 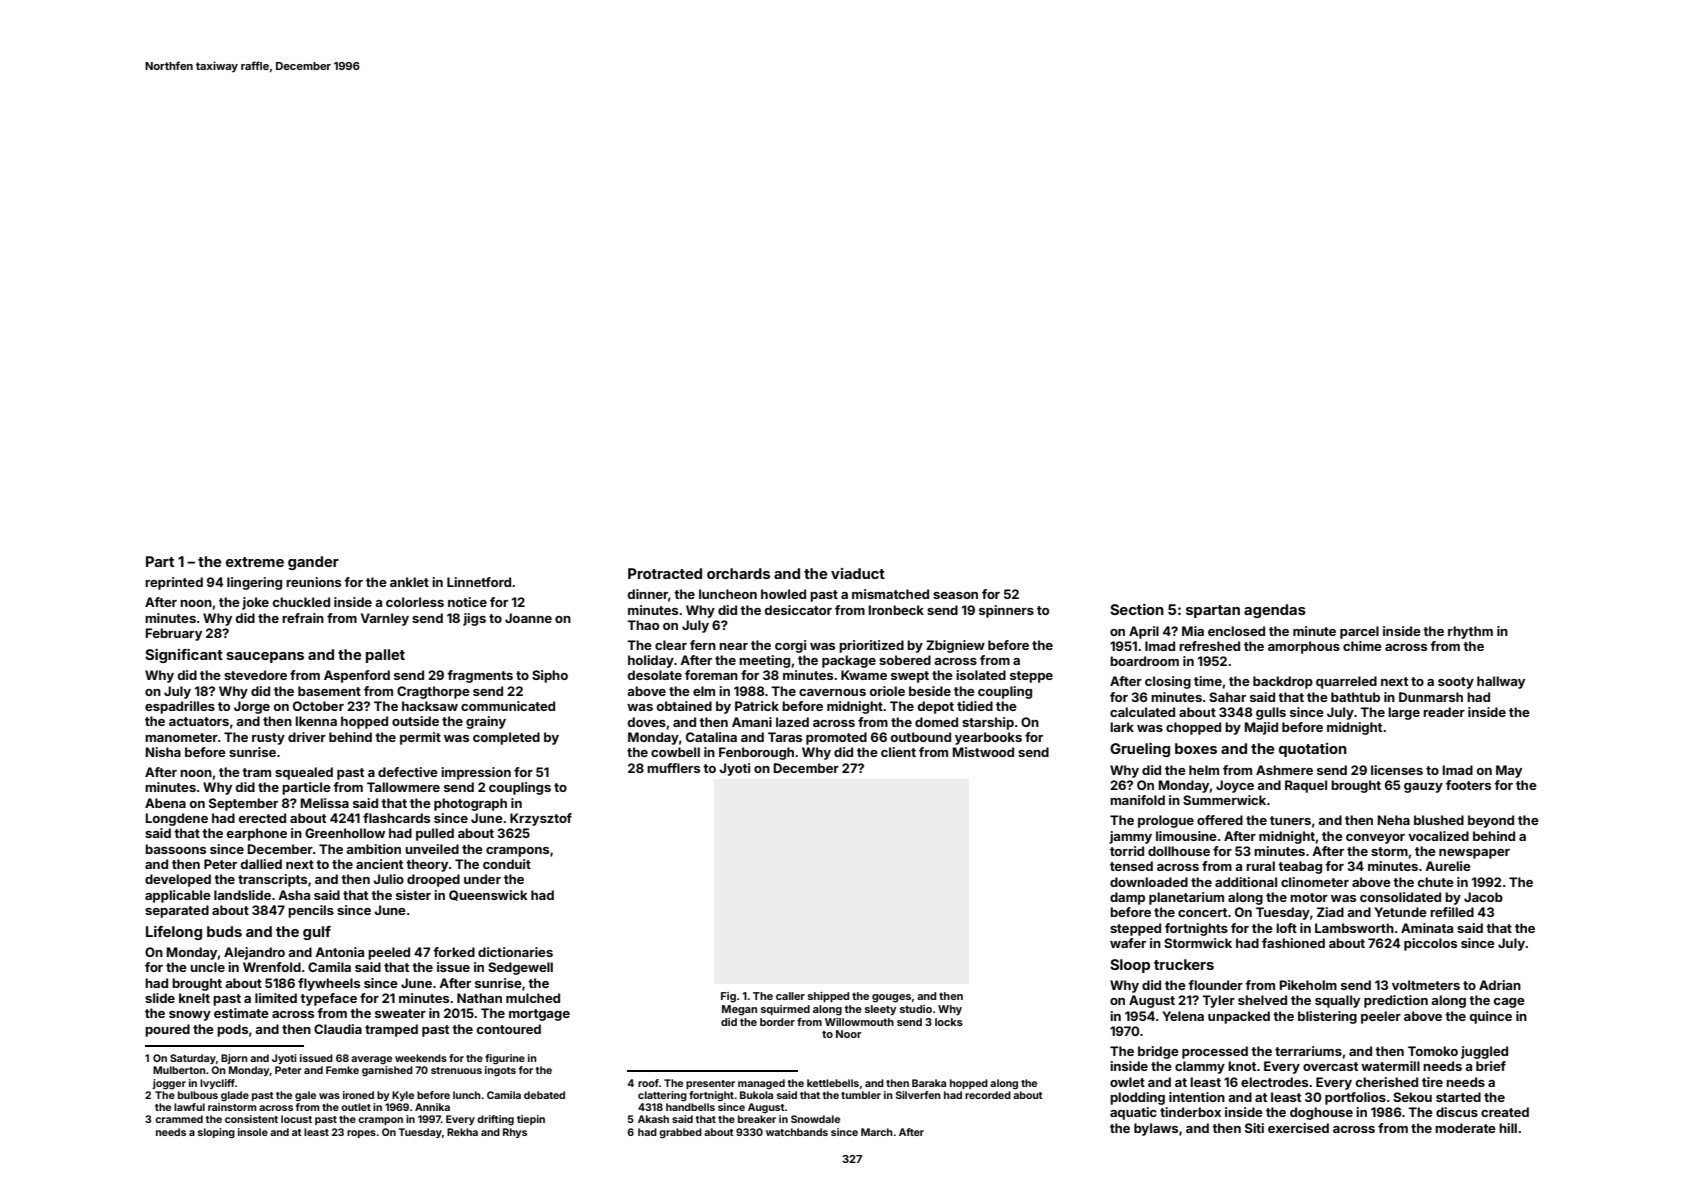 I want to click on orchards, so click(x=738, y=573).
